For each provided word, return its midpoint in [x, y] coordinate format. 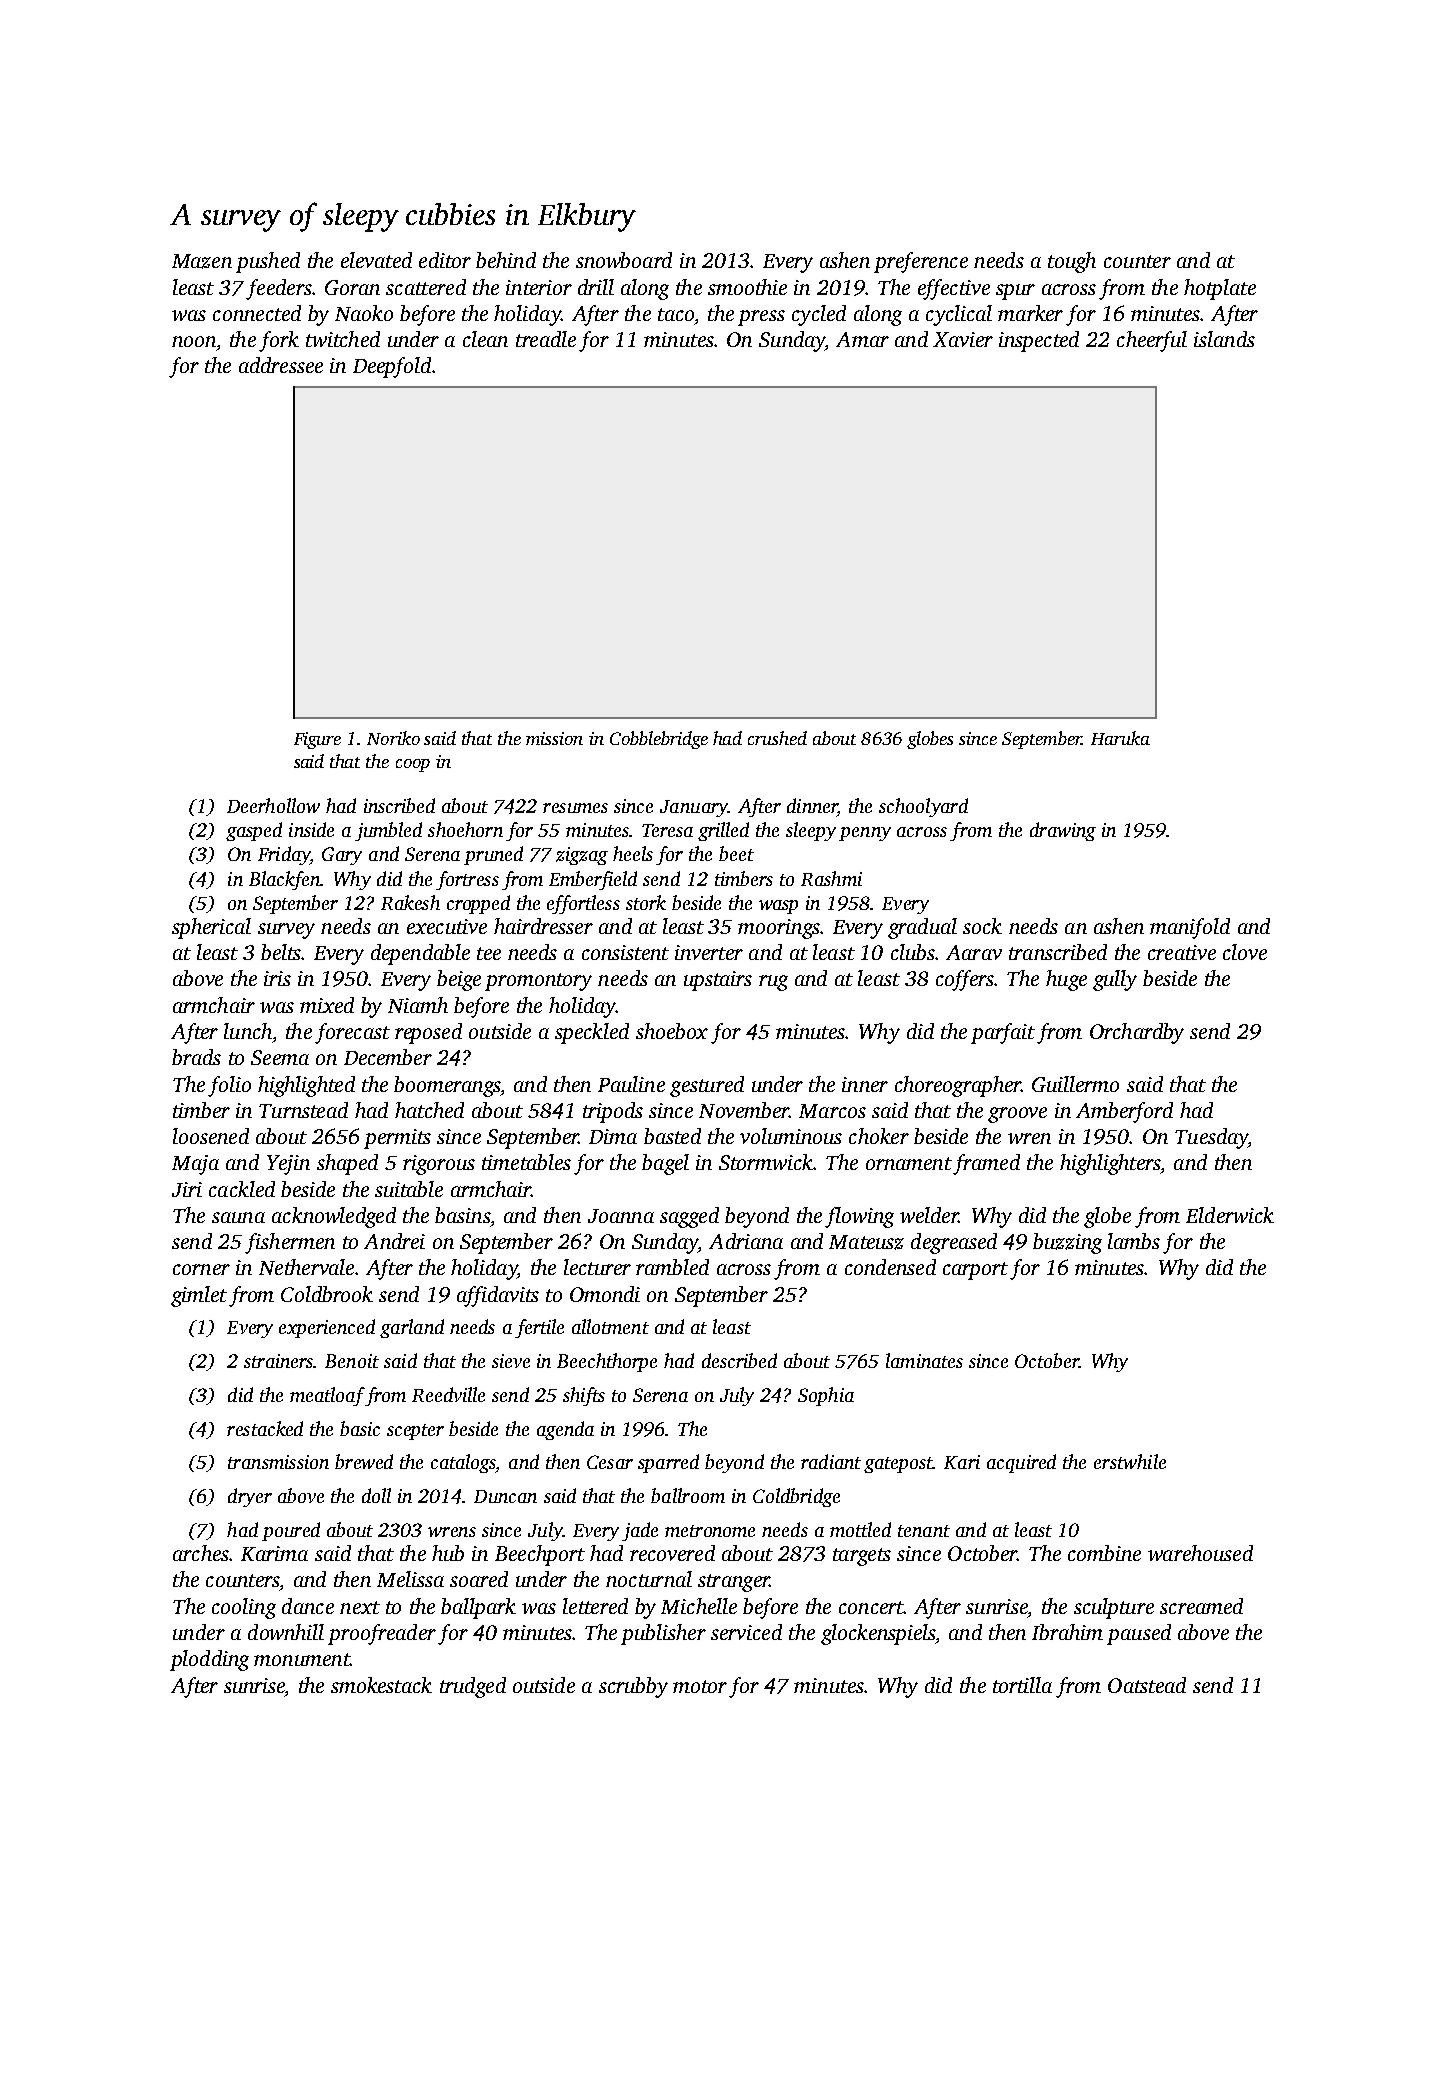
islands [1224, 339]
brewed [364, 1461]
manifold [1190, 928]
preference [921, 262]
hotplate [1220, 289]
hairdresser [543, 926]
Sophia [826, 1396]
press [761, 318]
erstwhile [1130, 1461]
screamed [1201, 1606]
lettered [595, 1606]
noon [194, 341]
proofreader [382, 1634]
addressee [281, 365]
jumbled [388, 831]
